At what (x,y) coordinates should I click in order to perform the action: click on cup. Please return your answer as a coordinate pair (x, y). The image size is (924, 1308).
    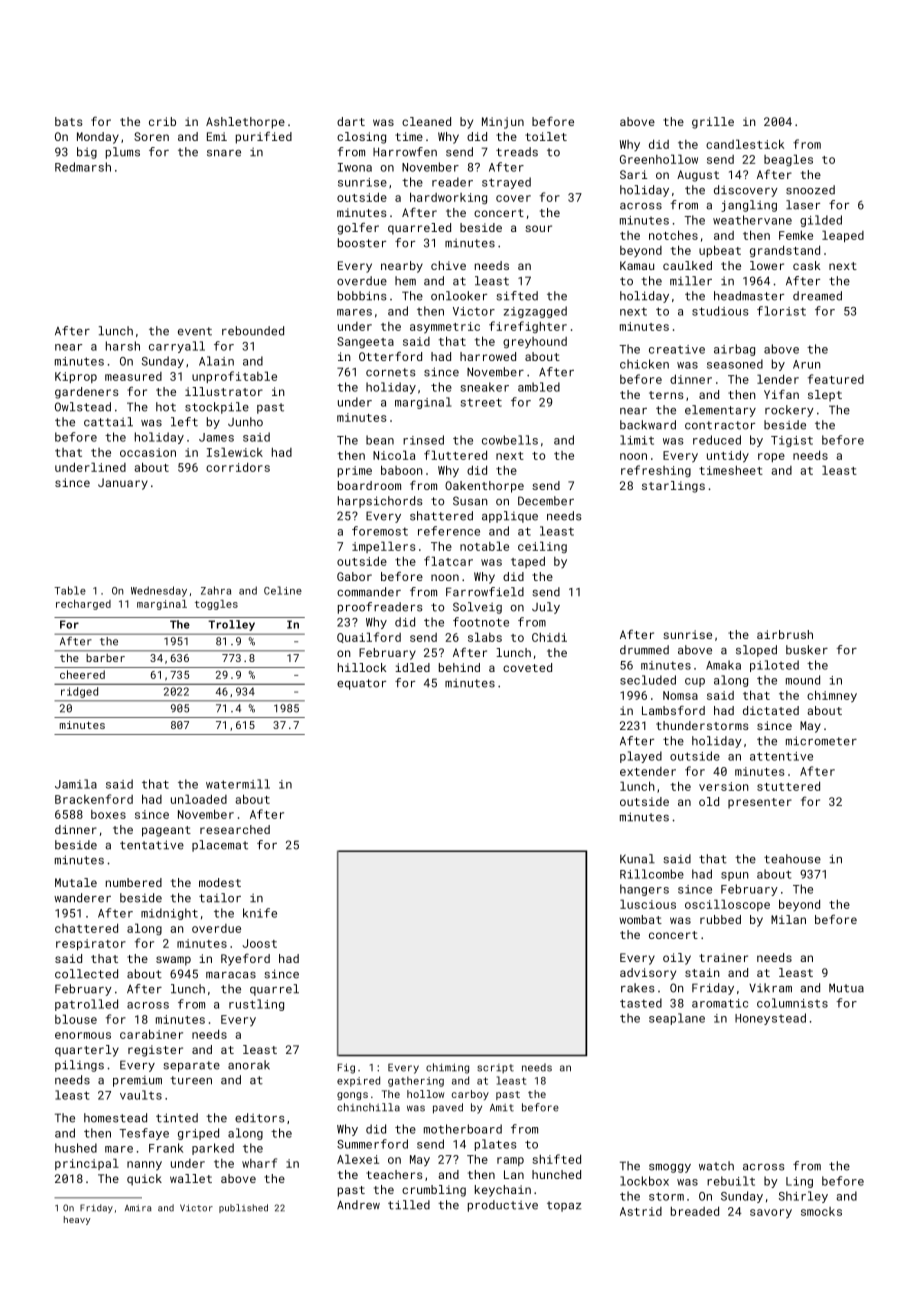
    Looking at the image, I should click on (695, 682).
